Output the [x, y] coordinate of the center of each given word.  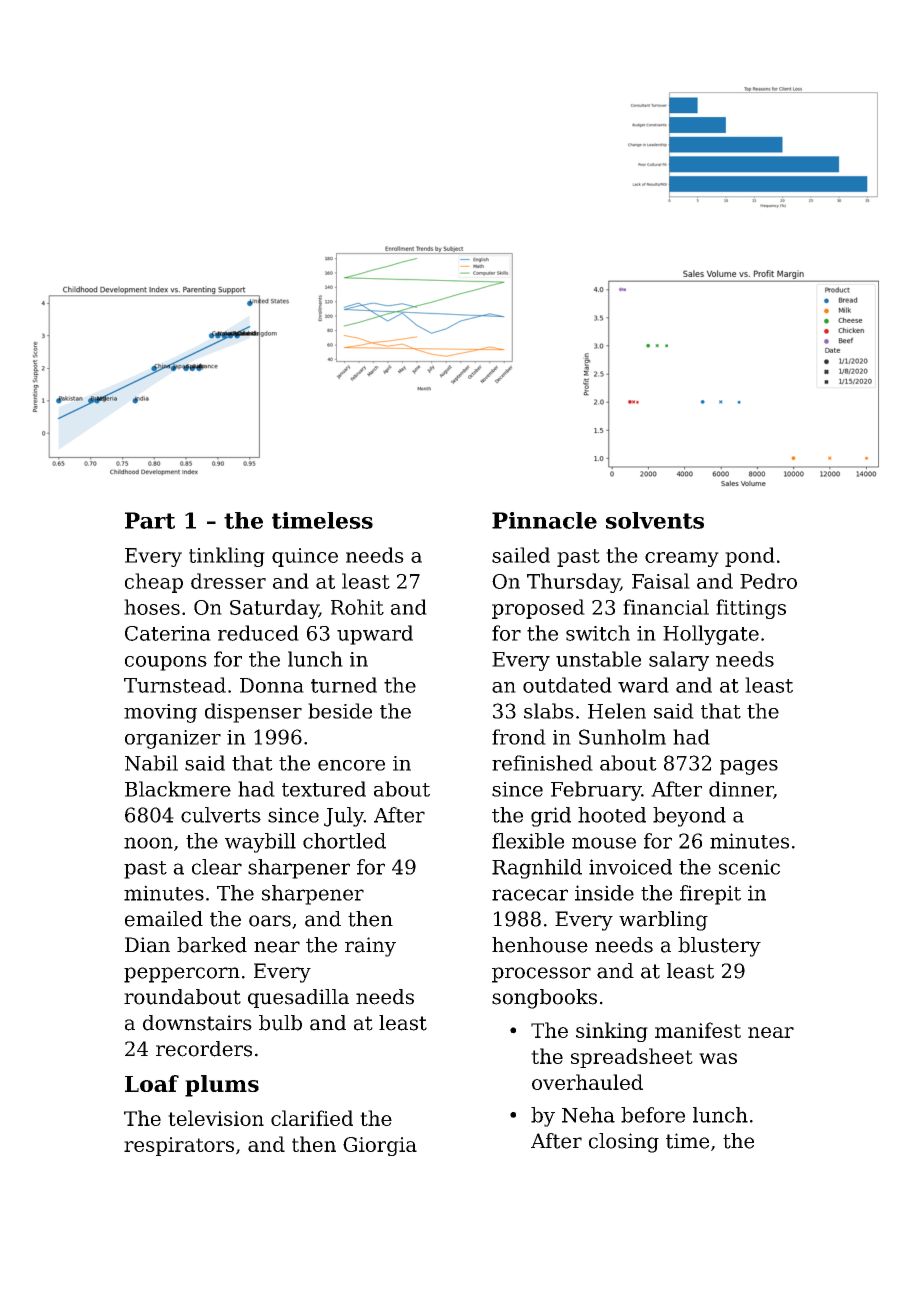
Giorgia [380, 1146]
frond [519, 737]
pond [750, 557]
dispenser [253, 713]
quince [305, 557]
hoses [152, 607]
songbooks [544, 999]
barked [212, 945]
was [718, 1058]
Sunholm [622, 737]
